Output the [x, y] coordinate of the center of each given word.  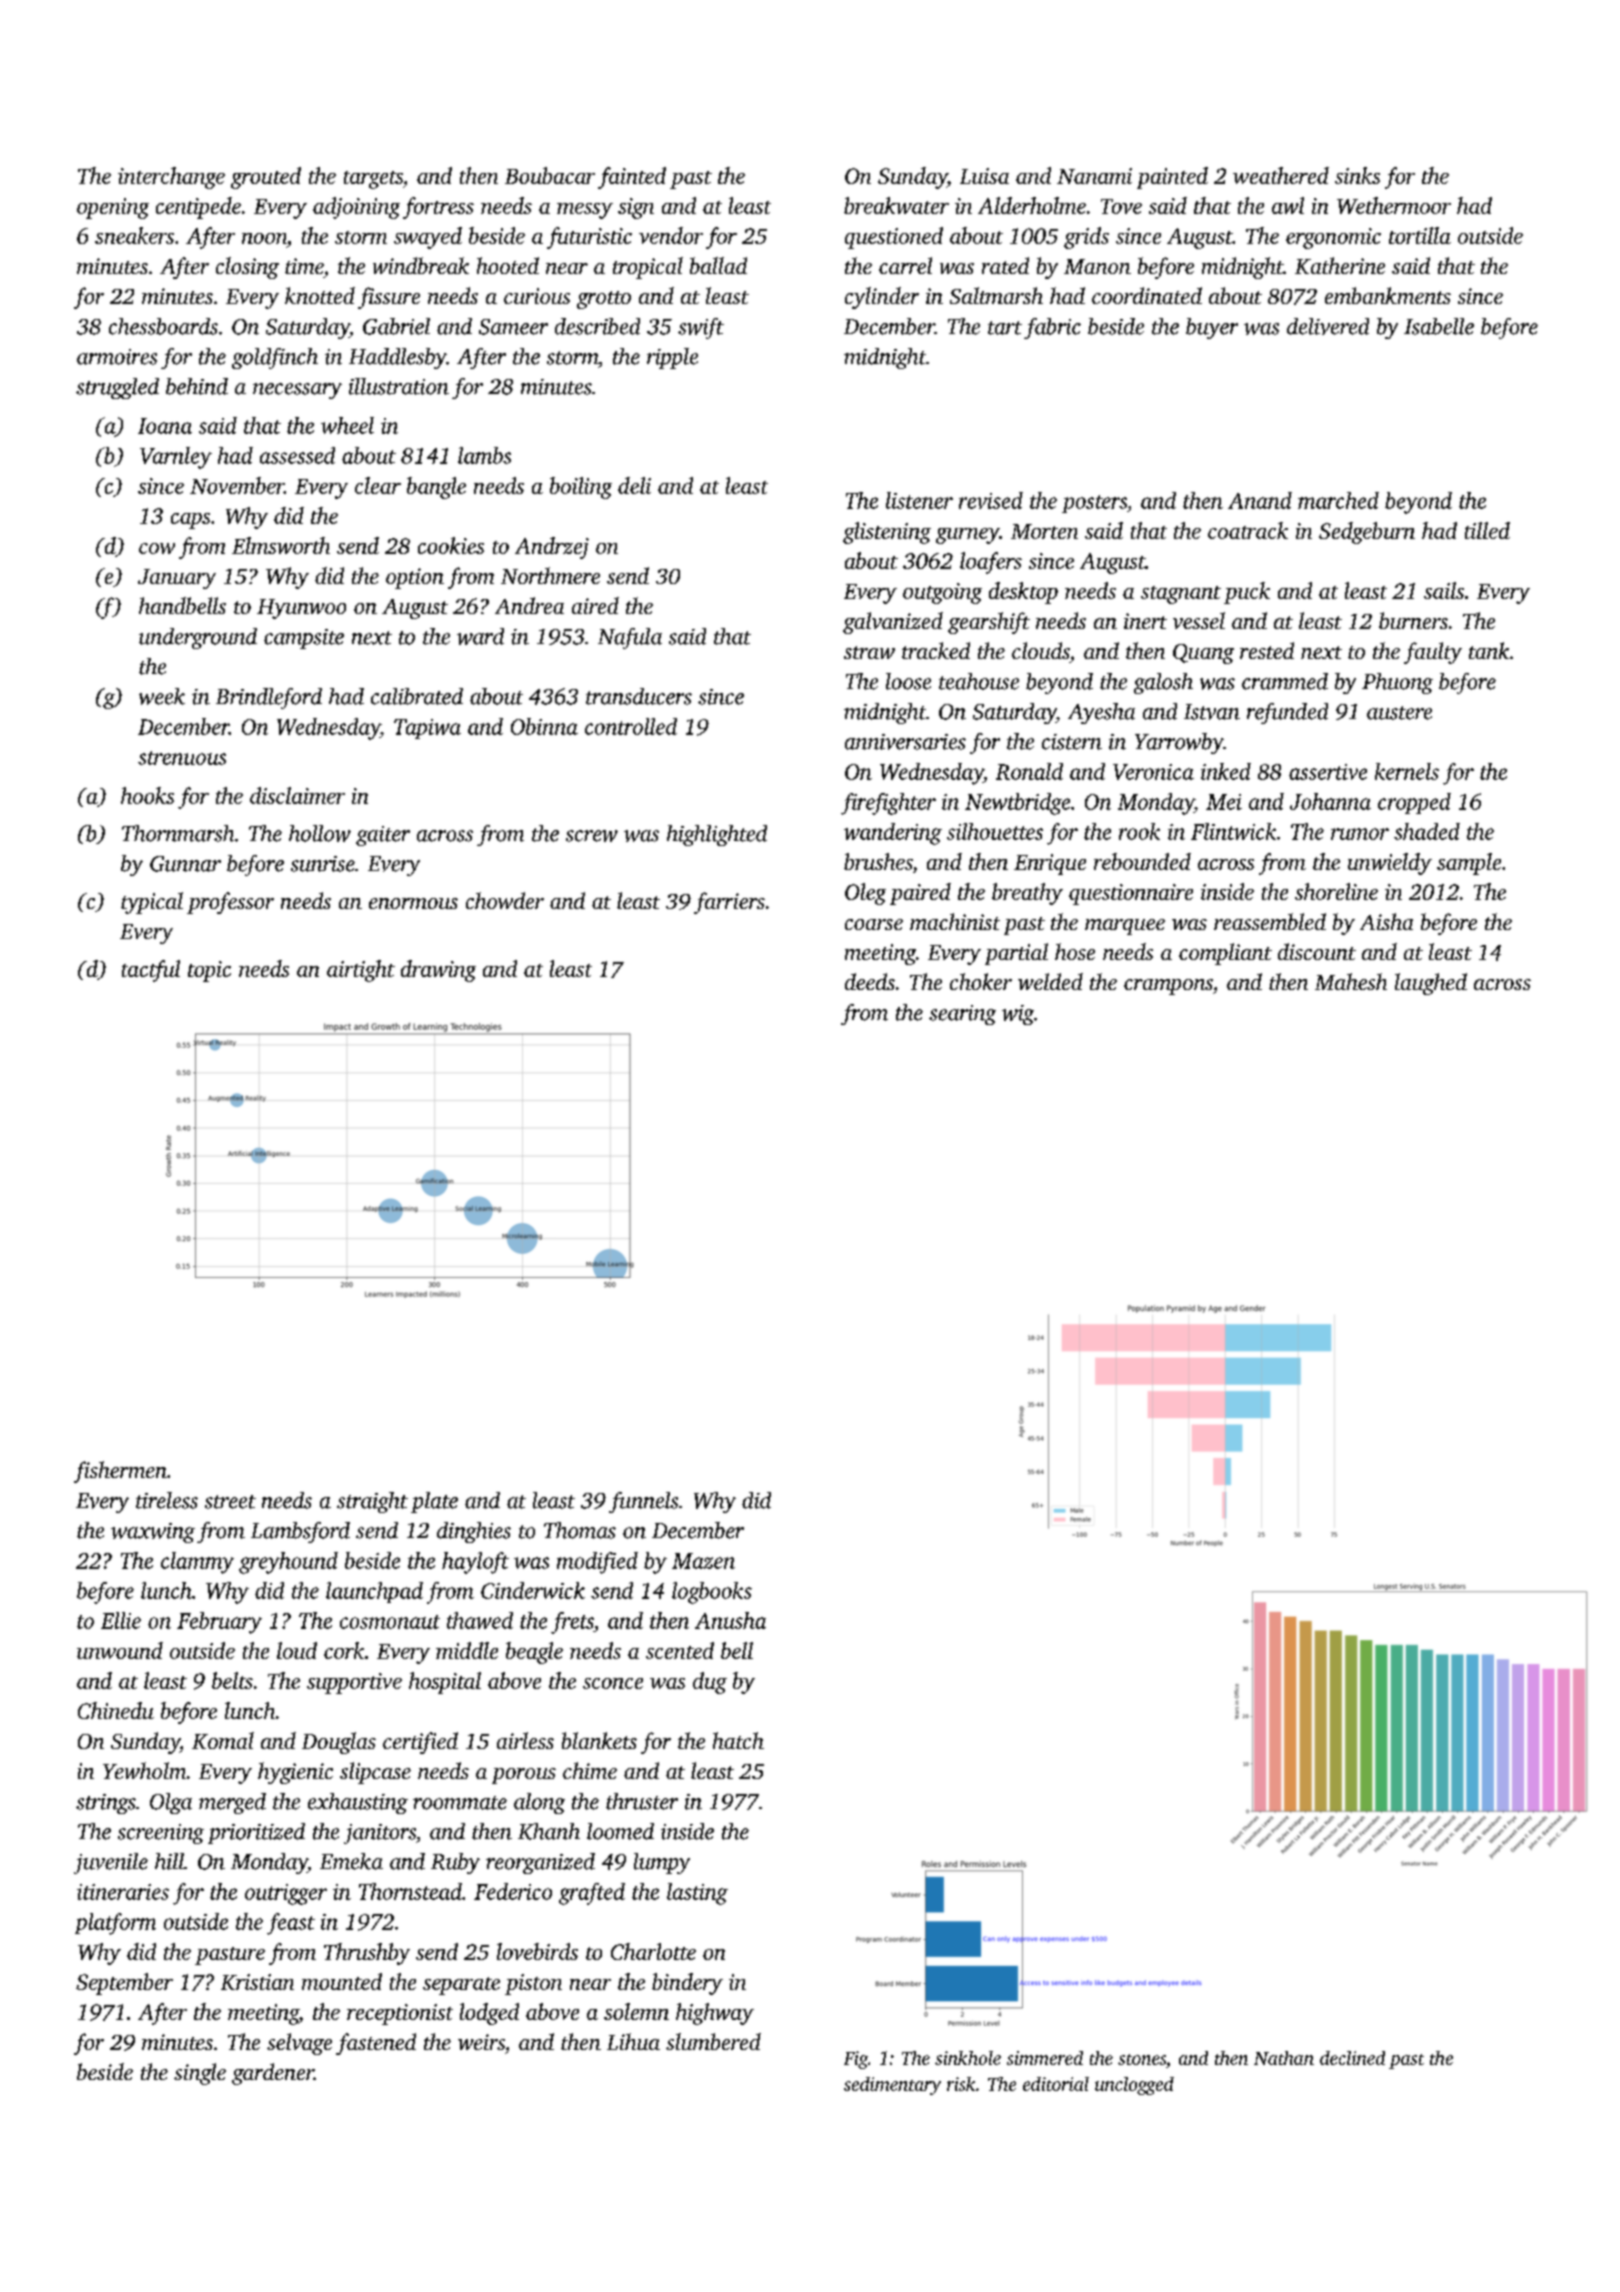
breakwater [896, 205]
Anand [1260, 500]
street [230, 1502]
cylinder [882, 298]
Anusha [730, 1620]
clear [378, 485]
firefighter [888, 804]
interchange [171, 178]
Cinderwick [533, 1590]
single [200, 2074]
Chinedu [116, 1710]
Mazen [703, 1561]
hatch [738, 1740]
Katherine [1340, 265]
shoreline [1336, 891]
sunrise [323, 864]
